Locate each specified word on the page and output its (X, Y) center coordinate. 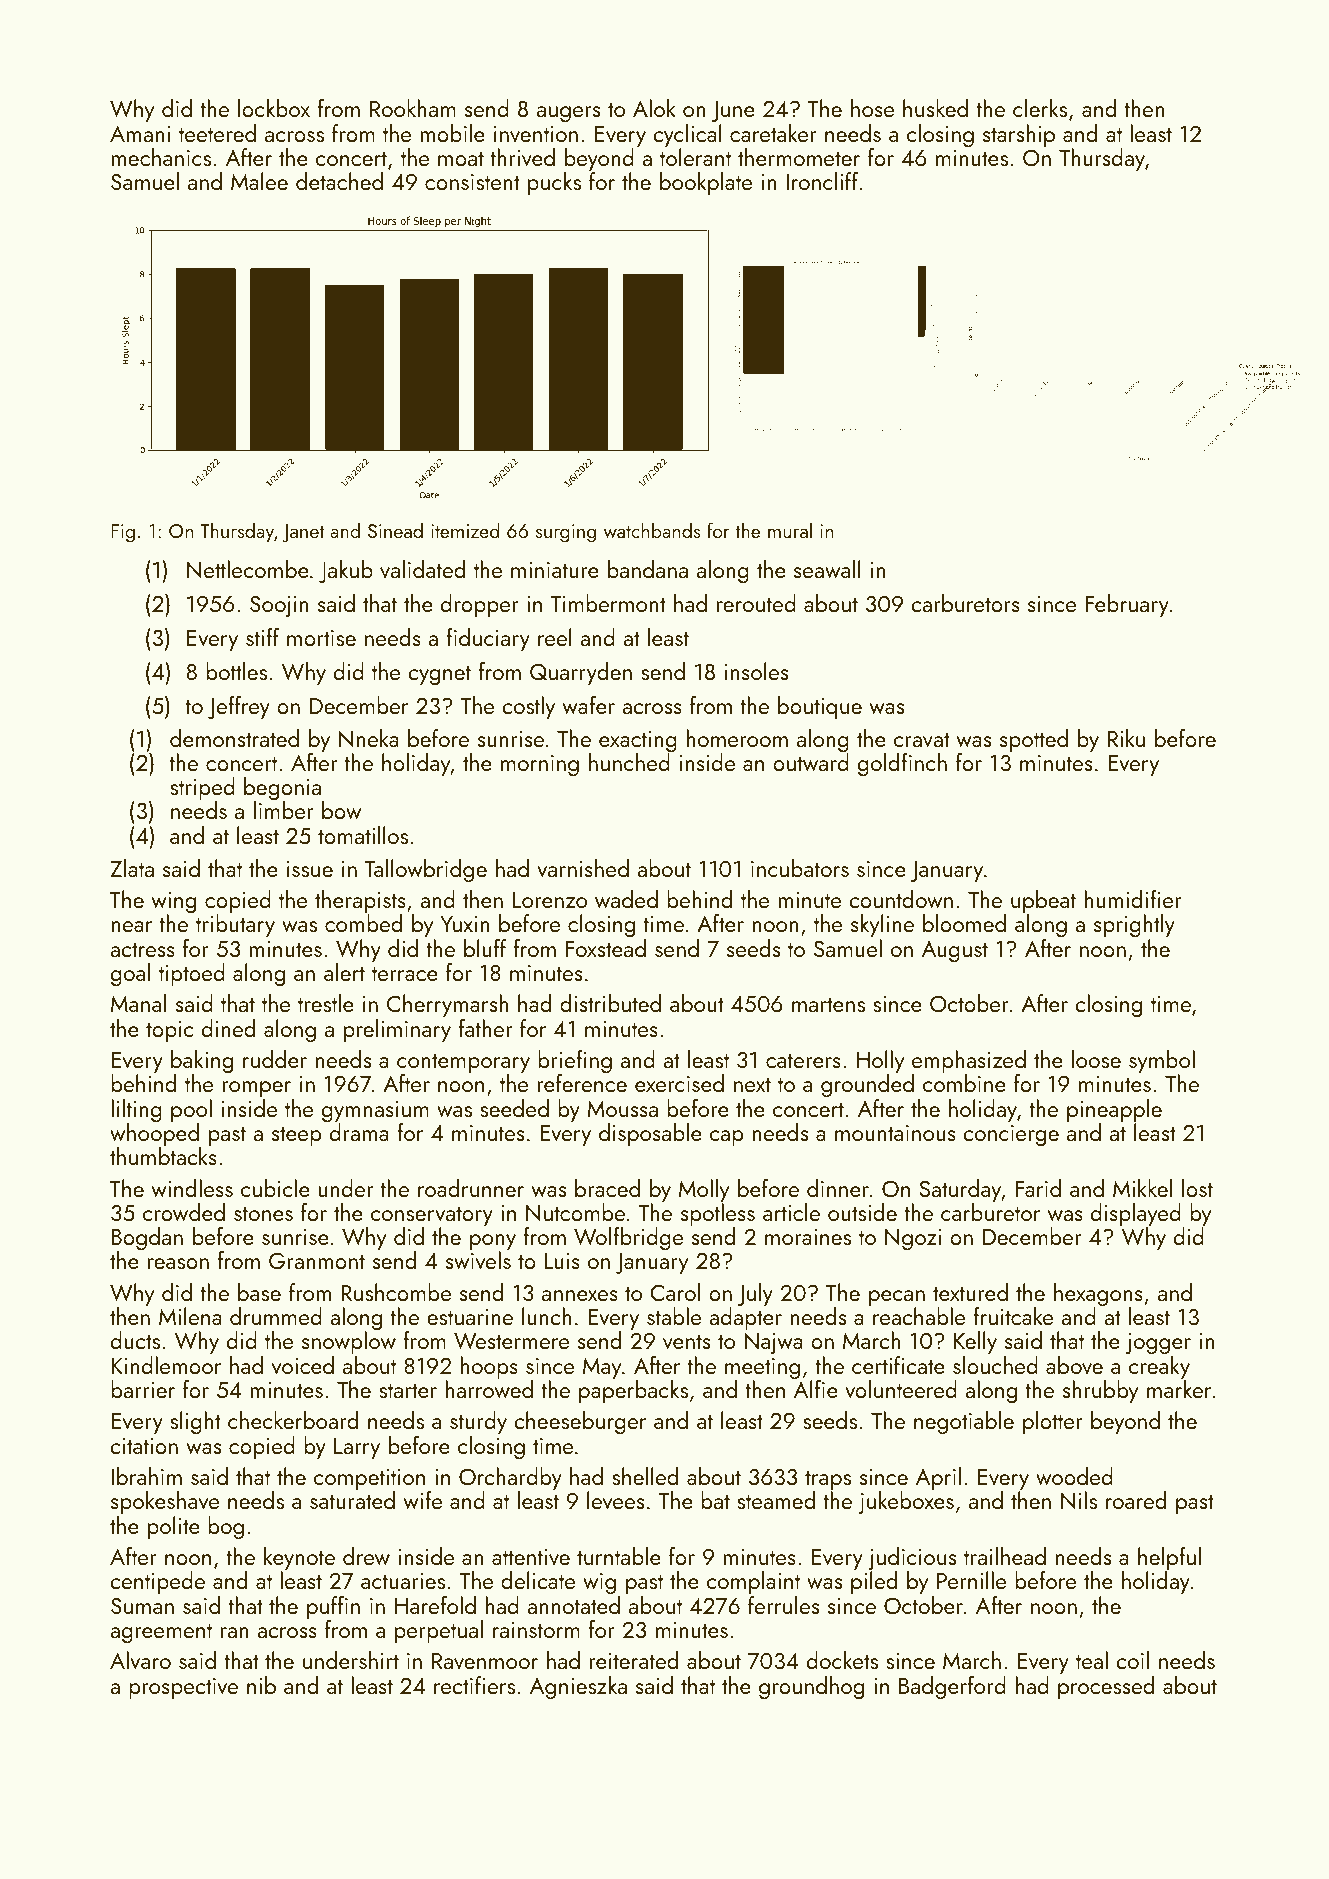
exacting (638, 741)
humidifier (1133, 899)
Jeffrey (239, 707)
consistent (472, 182)
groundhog (811, 1687)
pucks (554, 183)
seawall (827, 569)
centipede (157, 1582)
